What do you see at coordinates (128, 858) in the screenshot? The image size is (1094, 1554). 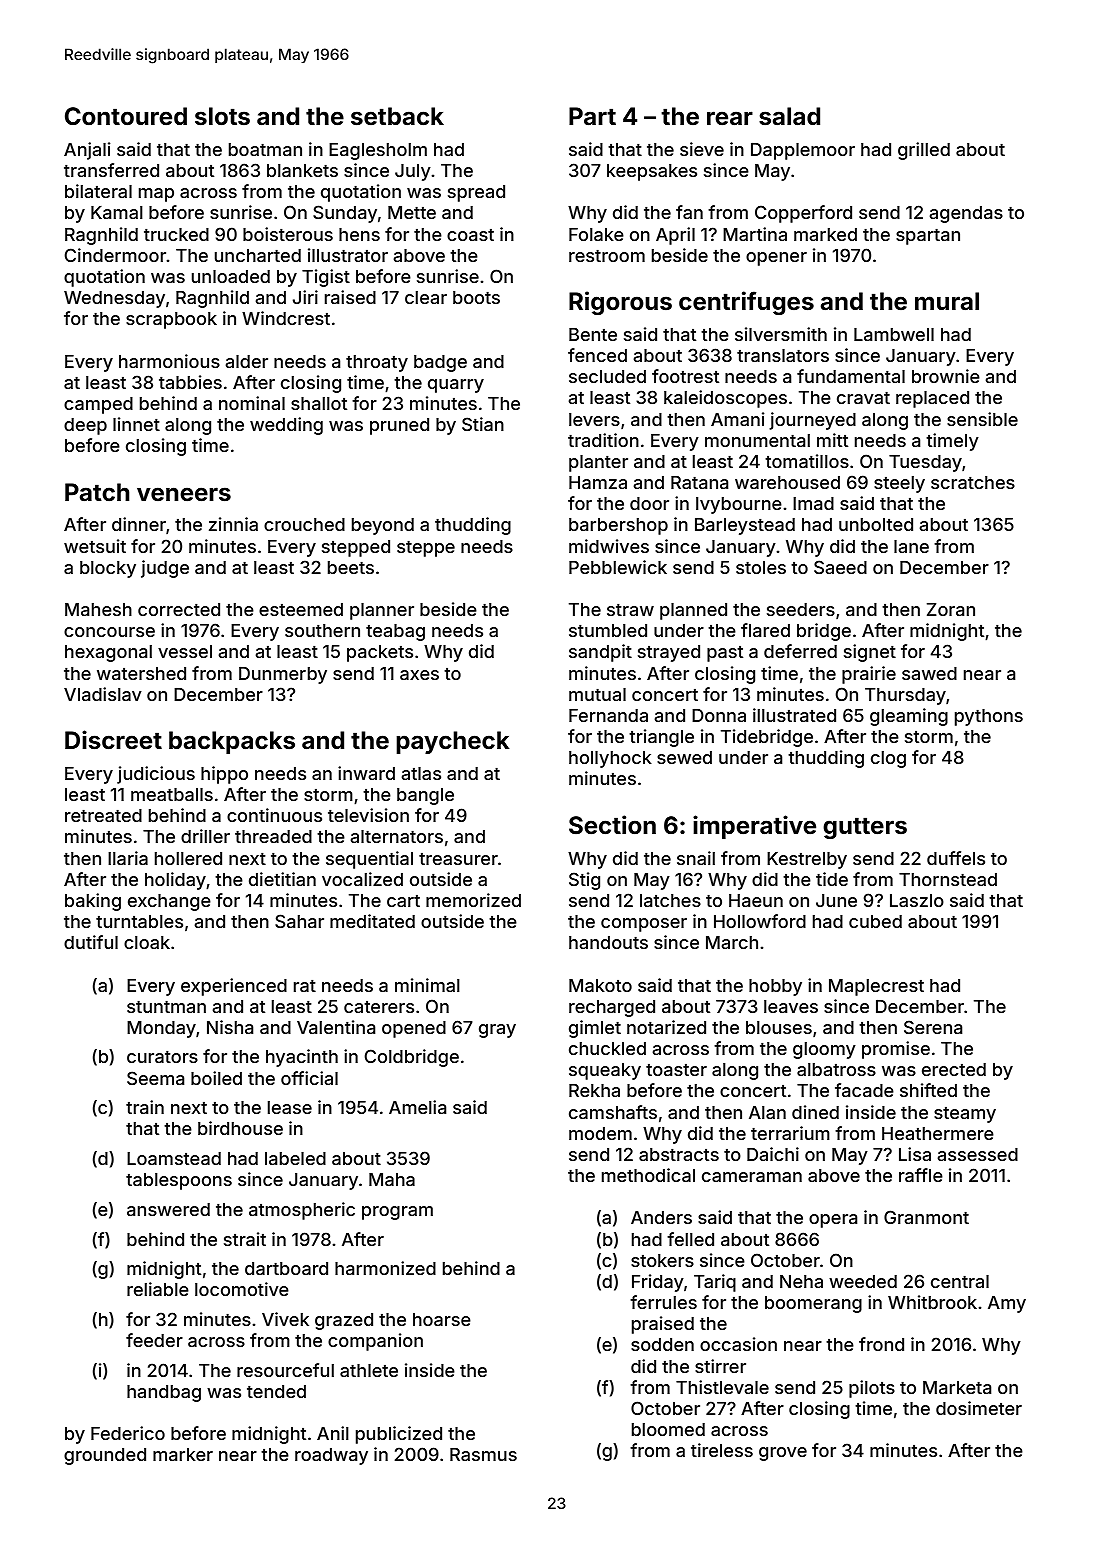 I see `Ilaria` at bounding box center [128, 858].
